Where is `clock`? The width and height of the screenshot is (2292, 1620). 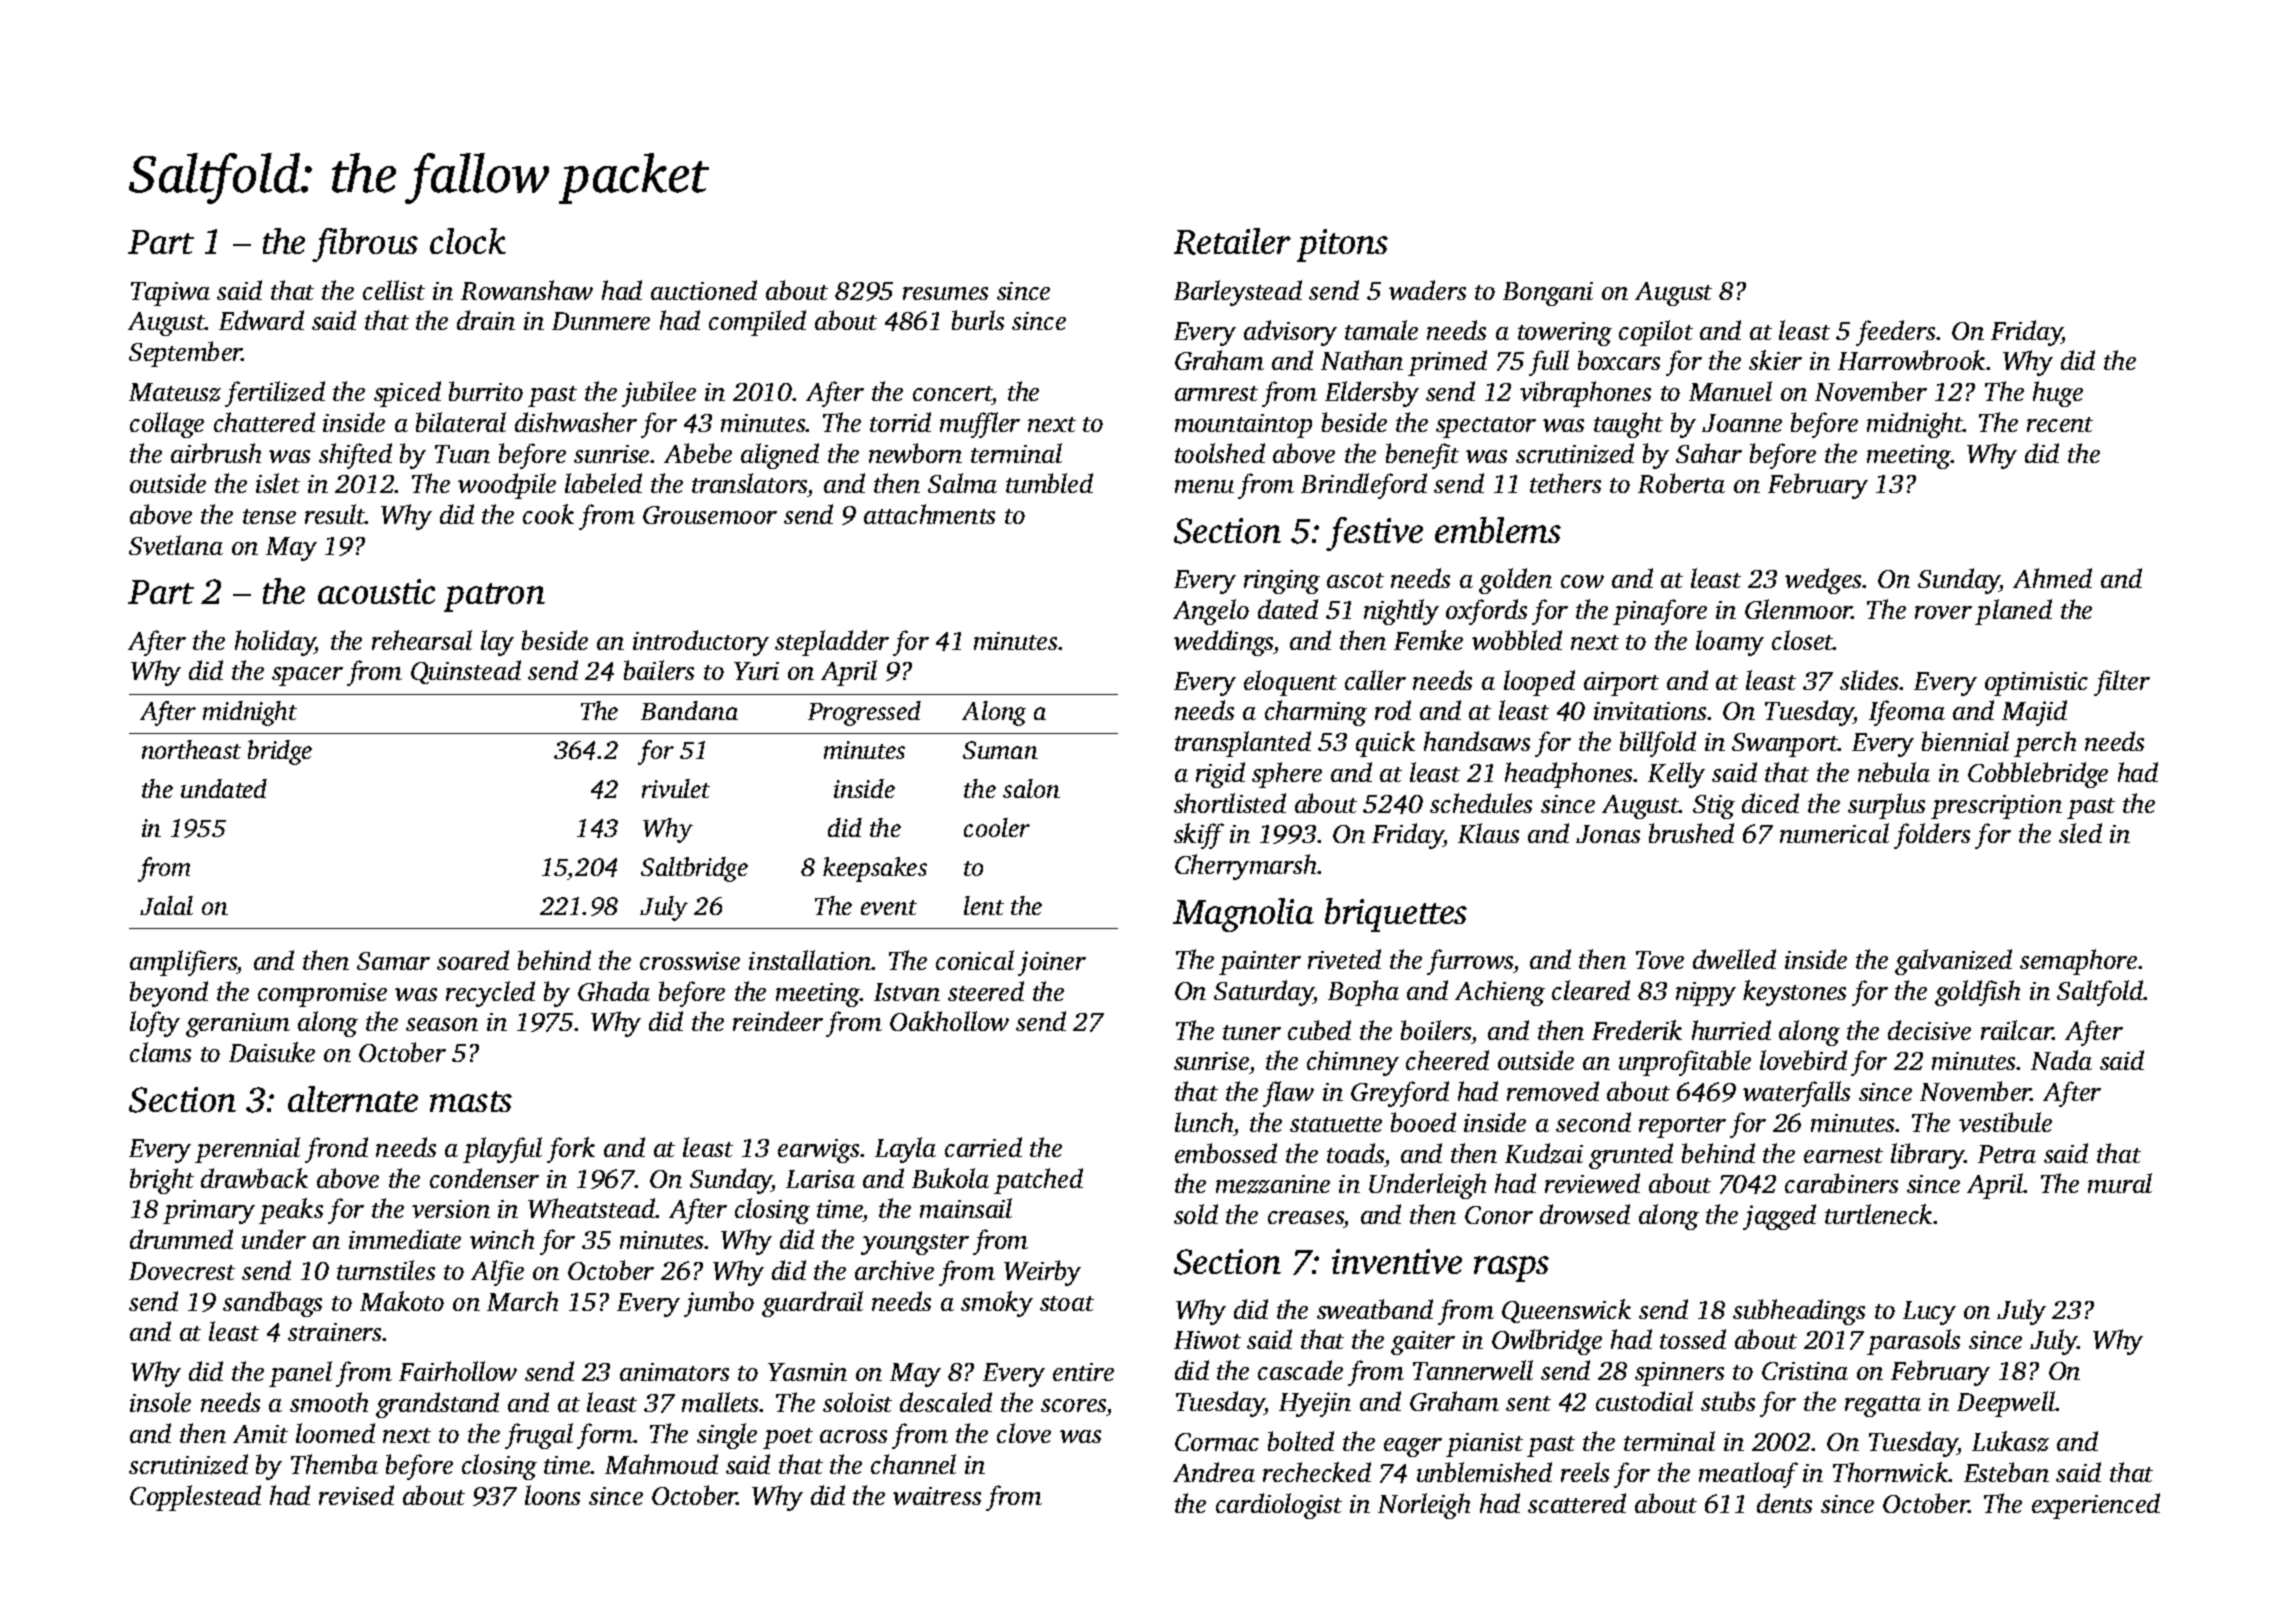
clock is located at coordinates (468, 241).
